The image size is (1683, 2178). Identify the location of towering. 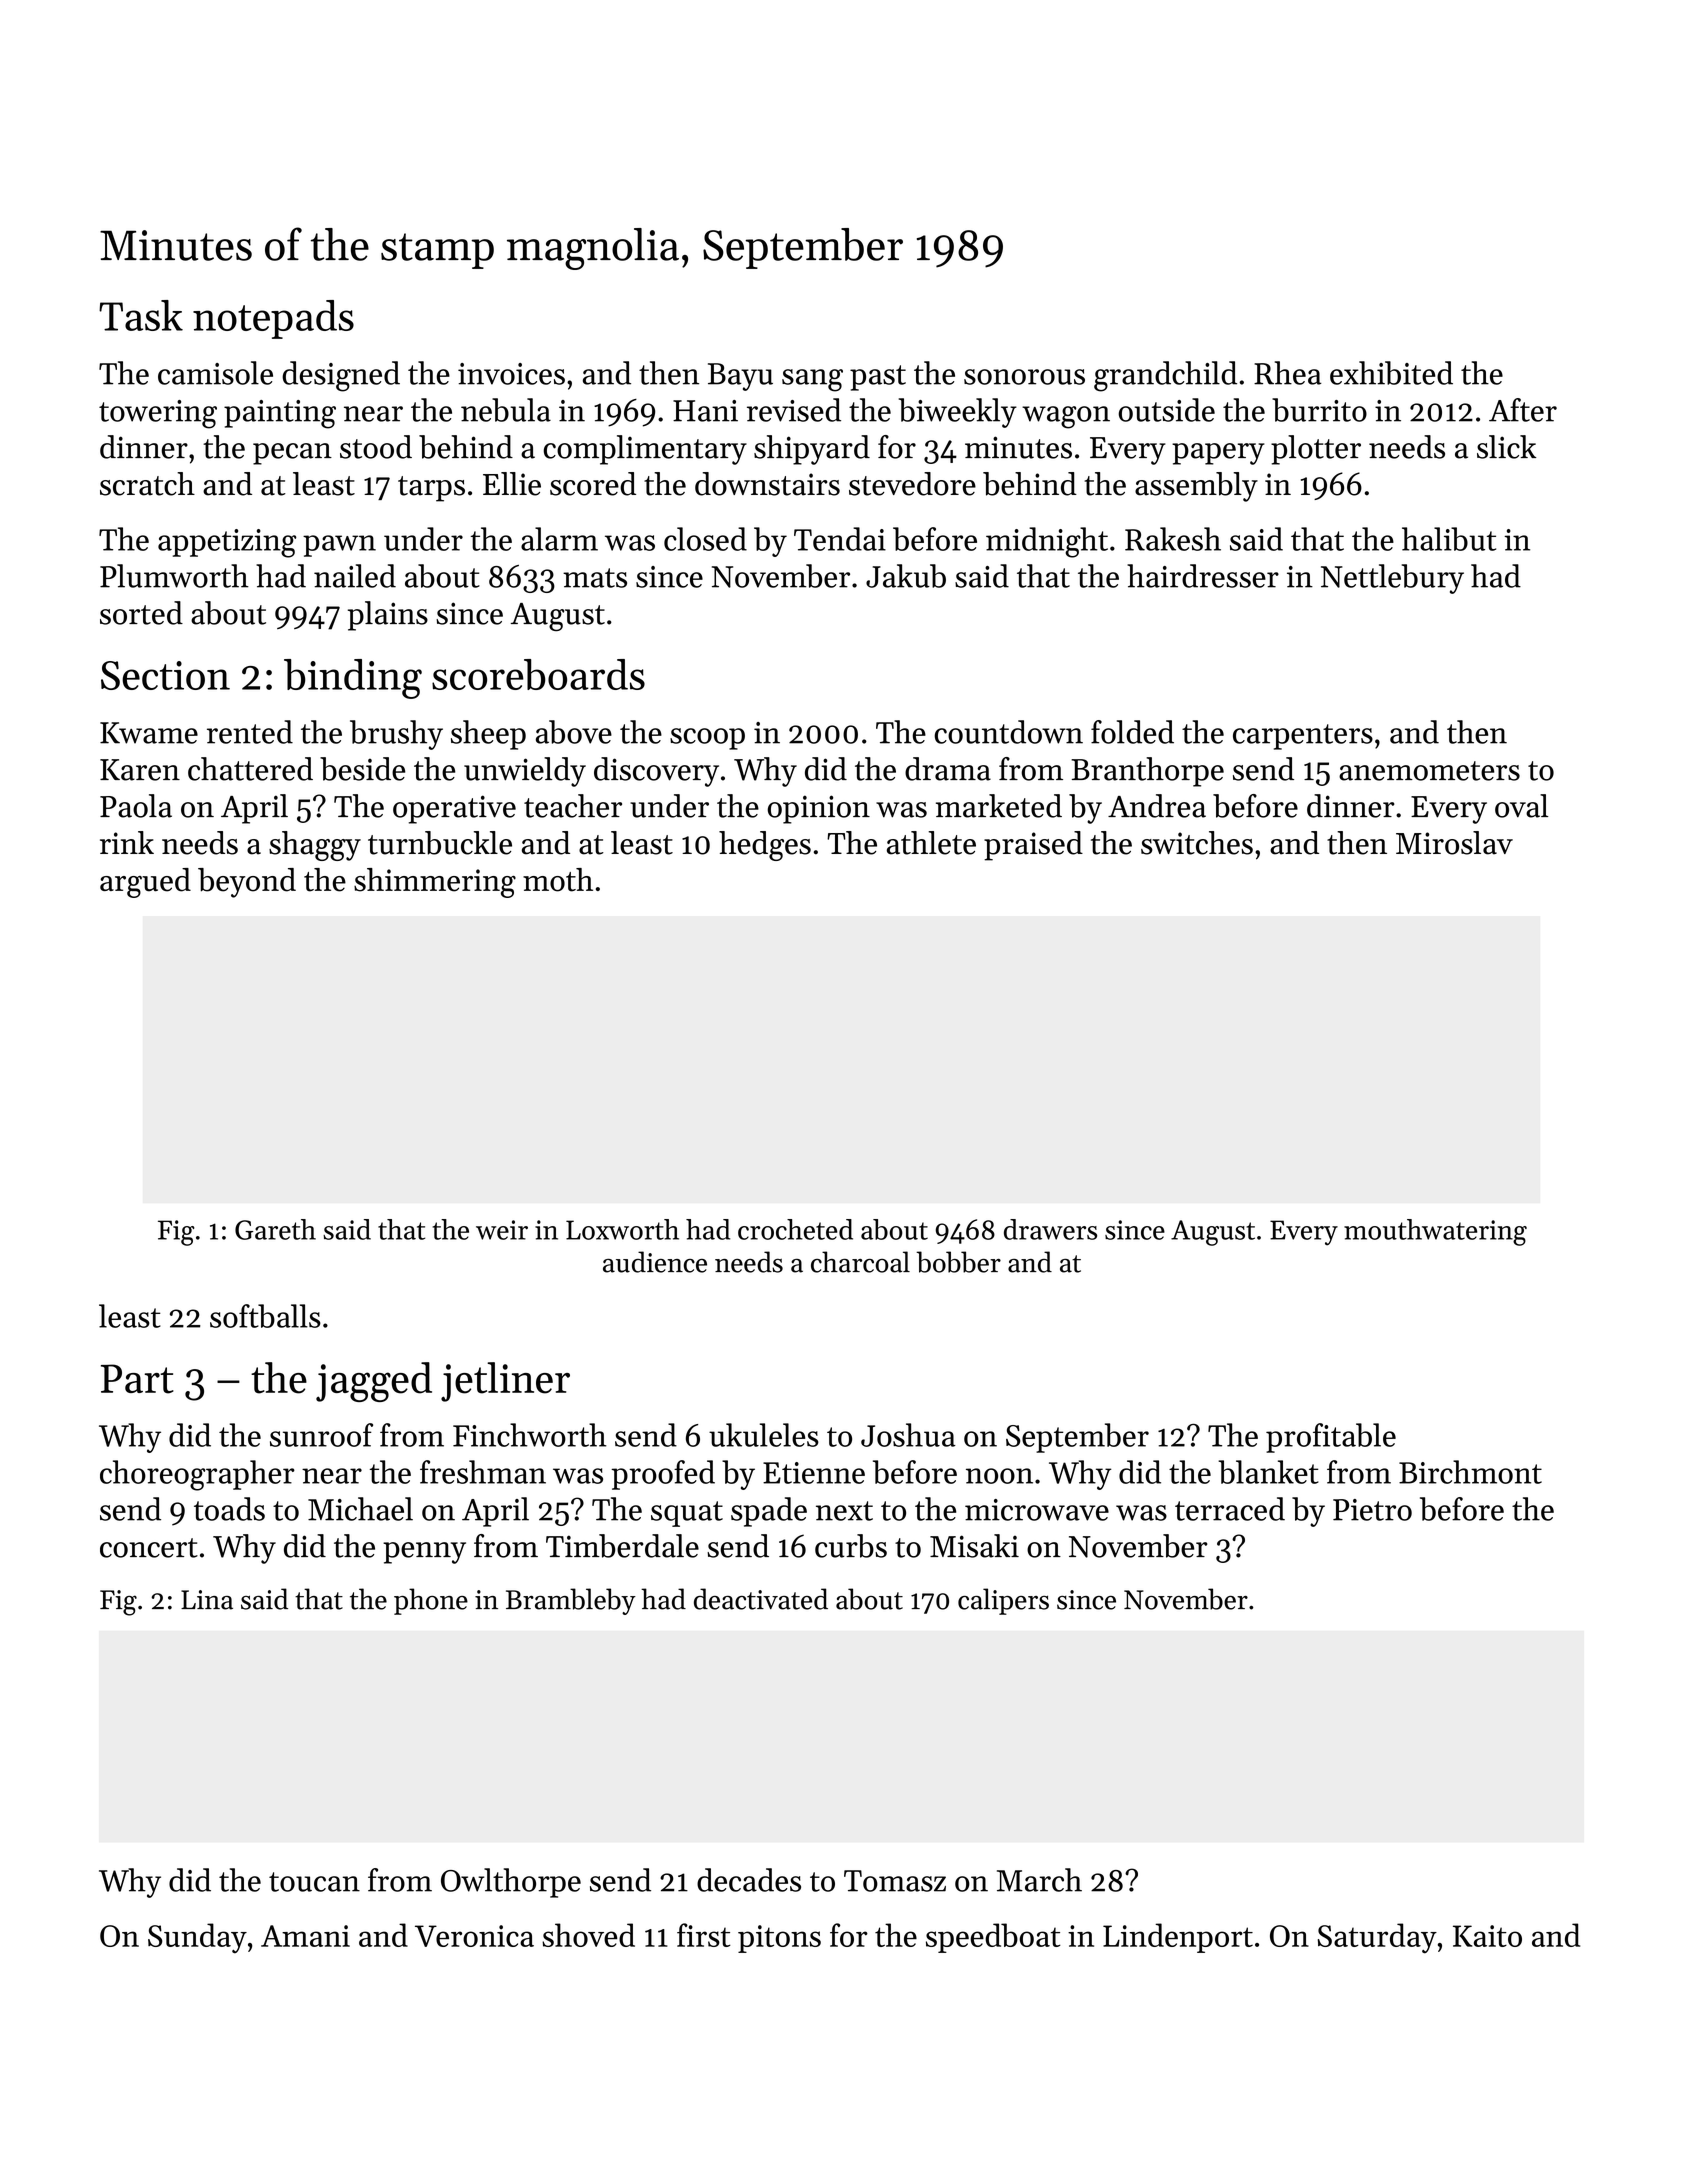
(158, 414).
